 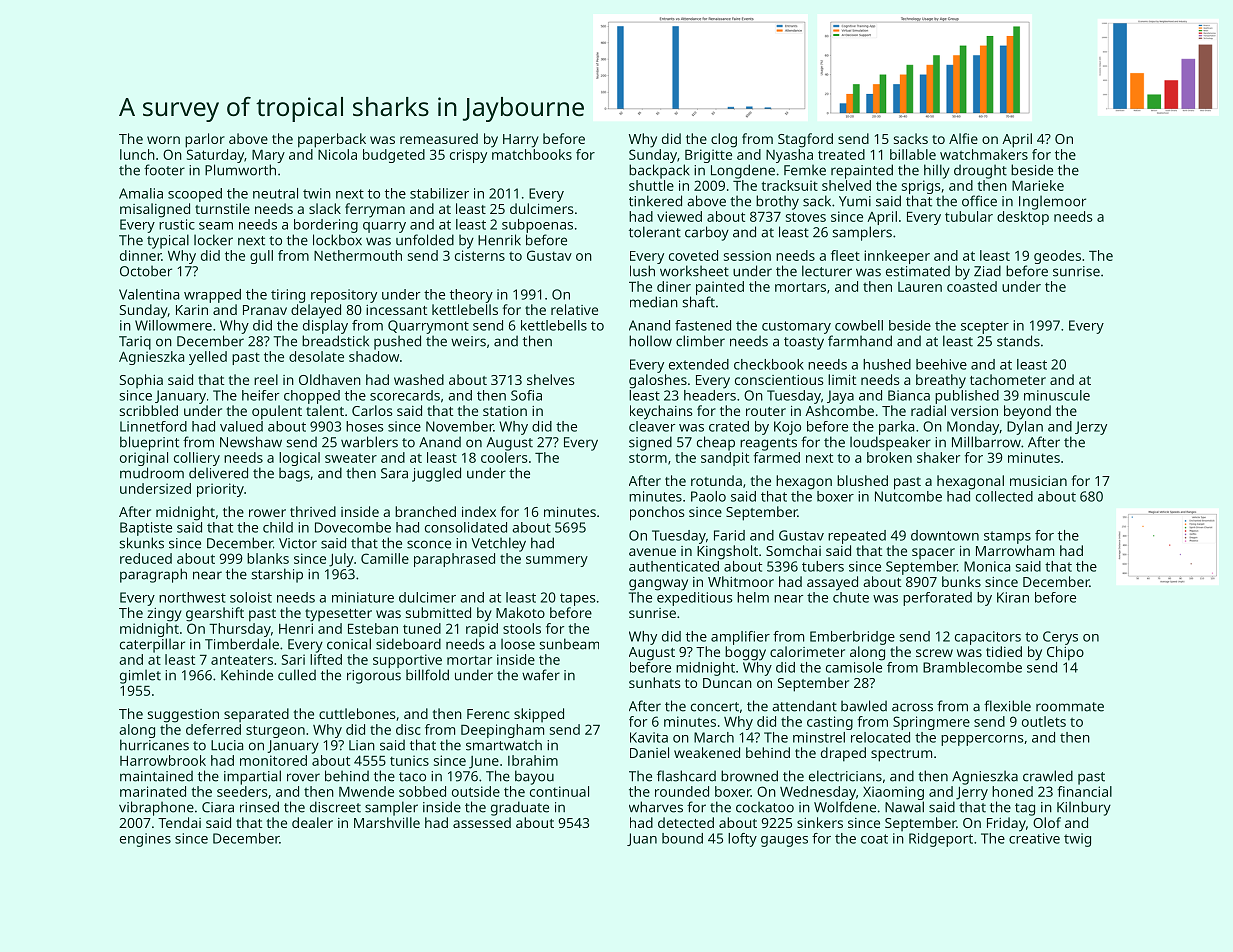 I want to click on bunks, so click(x=961, y=581).
